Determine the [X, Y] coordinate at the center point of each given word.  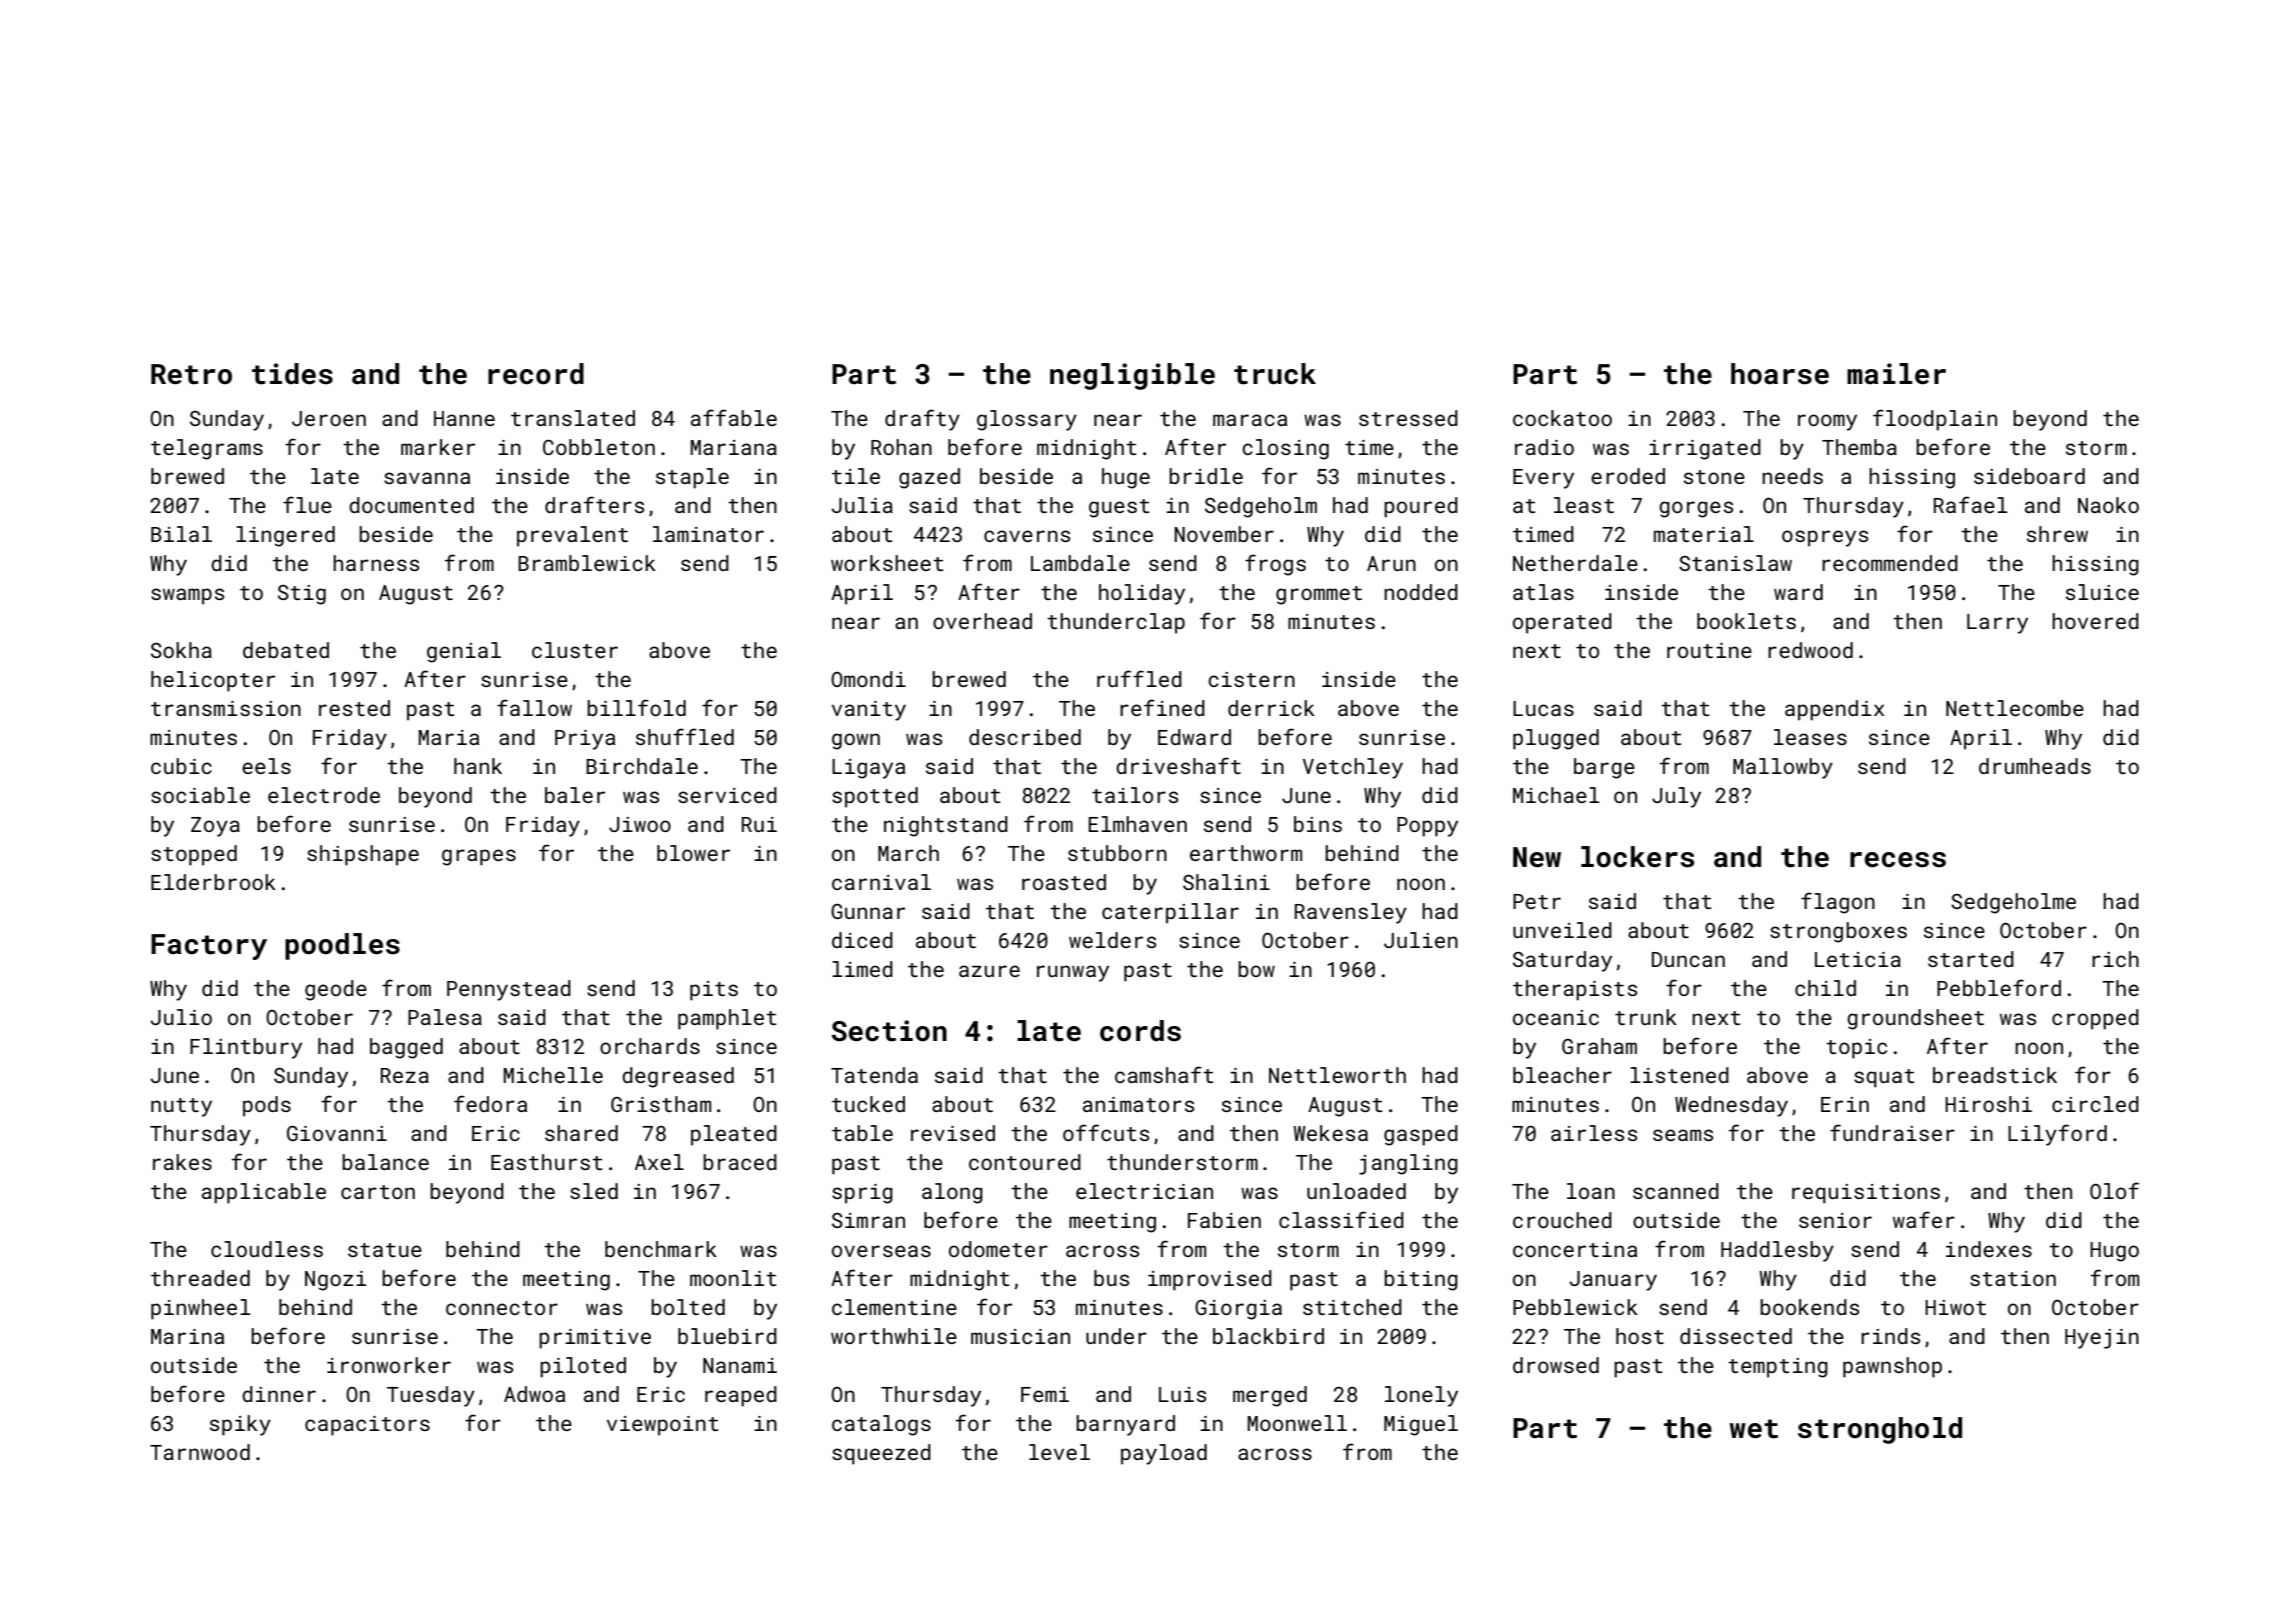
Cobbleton [599, 447]
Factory [209, 947]
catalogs [881, 1425]
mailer [1896, 374]
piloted [583, 1367]
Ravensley [1351, 913]
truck [1275, 374]
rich [2115, 959]
